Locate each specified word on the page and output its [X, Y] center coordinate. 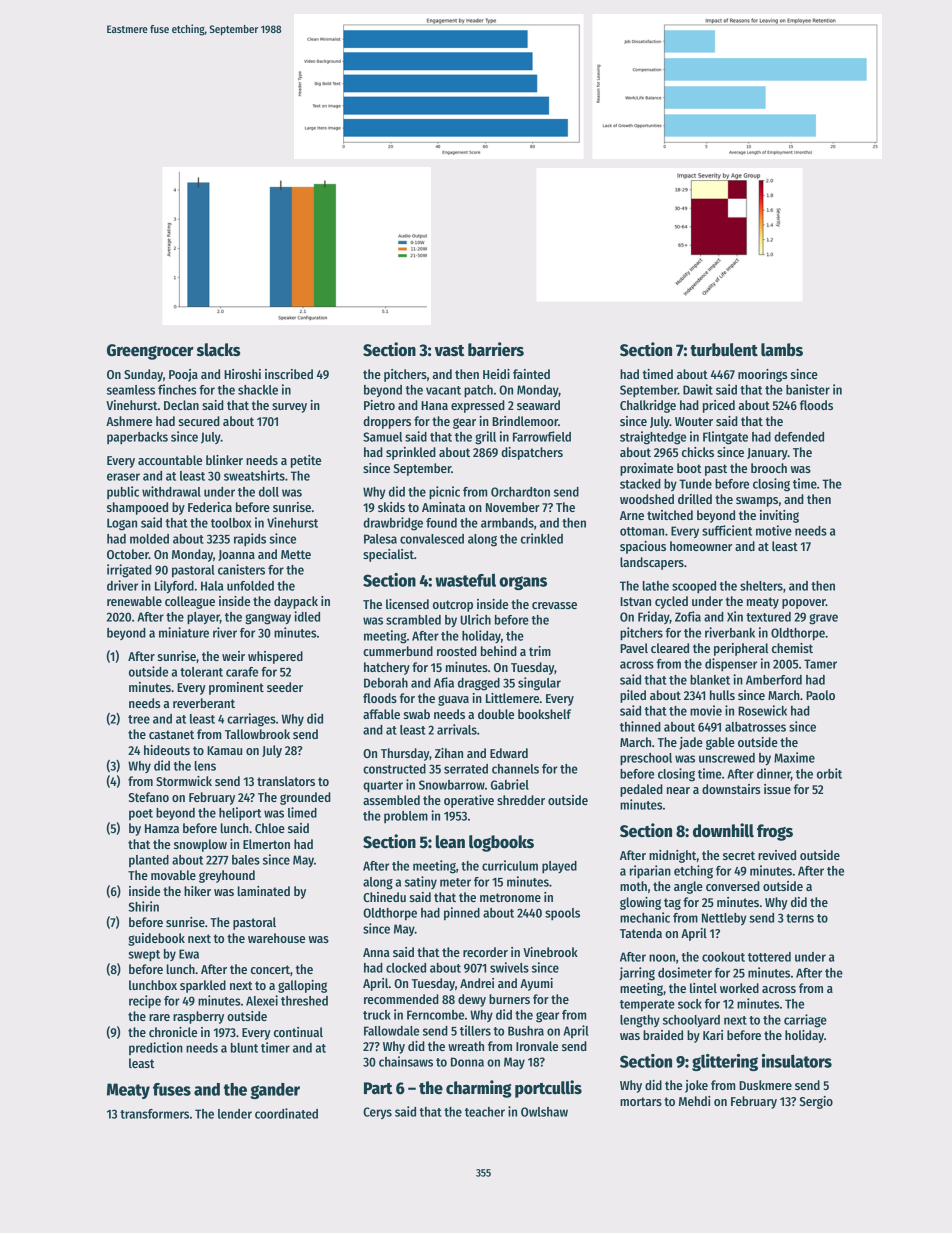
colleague [190, 602]
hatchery [387, 668]
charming [479, 1089]
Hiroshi [242, 374]
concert [270, 969]
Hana [434, 405]
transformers [154, 1114]
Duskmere [765, 1085]
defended [799, 437]
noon [662, 958]
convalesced [432, 539]
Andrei [477, 983]
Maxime [794, 757]
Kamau [224, 750]
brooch [769, 468]
